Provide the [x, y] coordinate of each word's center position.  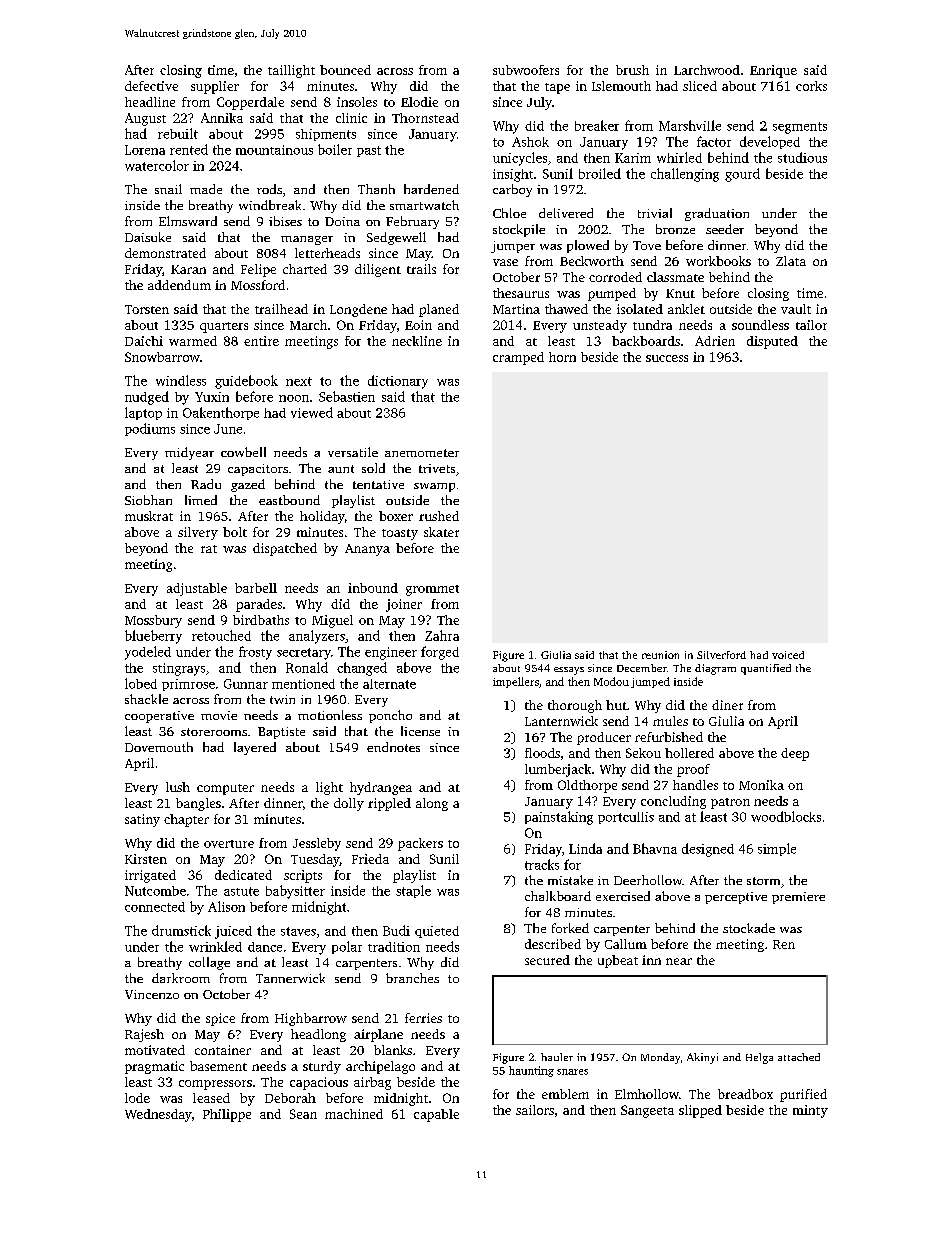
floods [542, 753]
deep [795, 754]
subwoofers [526, 70]
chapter [186, 820]
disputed [772, 342]
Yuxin [212, 397]
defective [151, 86]
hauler [557, 1057]
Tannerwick [290, 978]
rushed [439, 516]
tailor [811, 325]
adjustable [197, 589]
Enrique [773, 71]
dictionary [398, 382]
